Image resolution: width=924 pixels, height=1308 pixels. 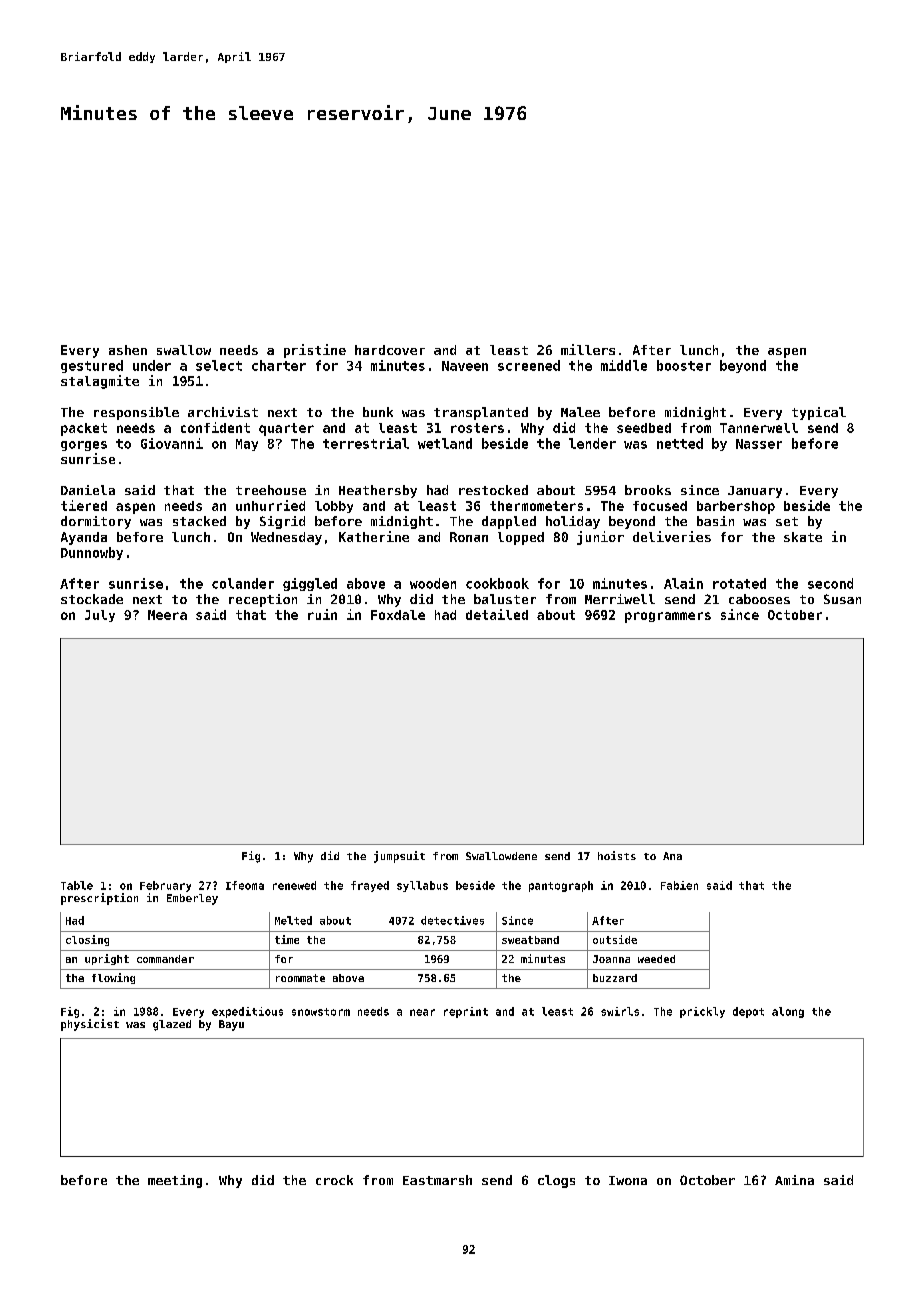 What do you see at coordinates (334, 1180) in the screenshot?
I see `crock` at bounding box center [334, 1180].
